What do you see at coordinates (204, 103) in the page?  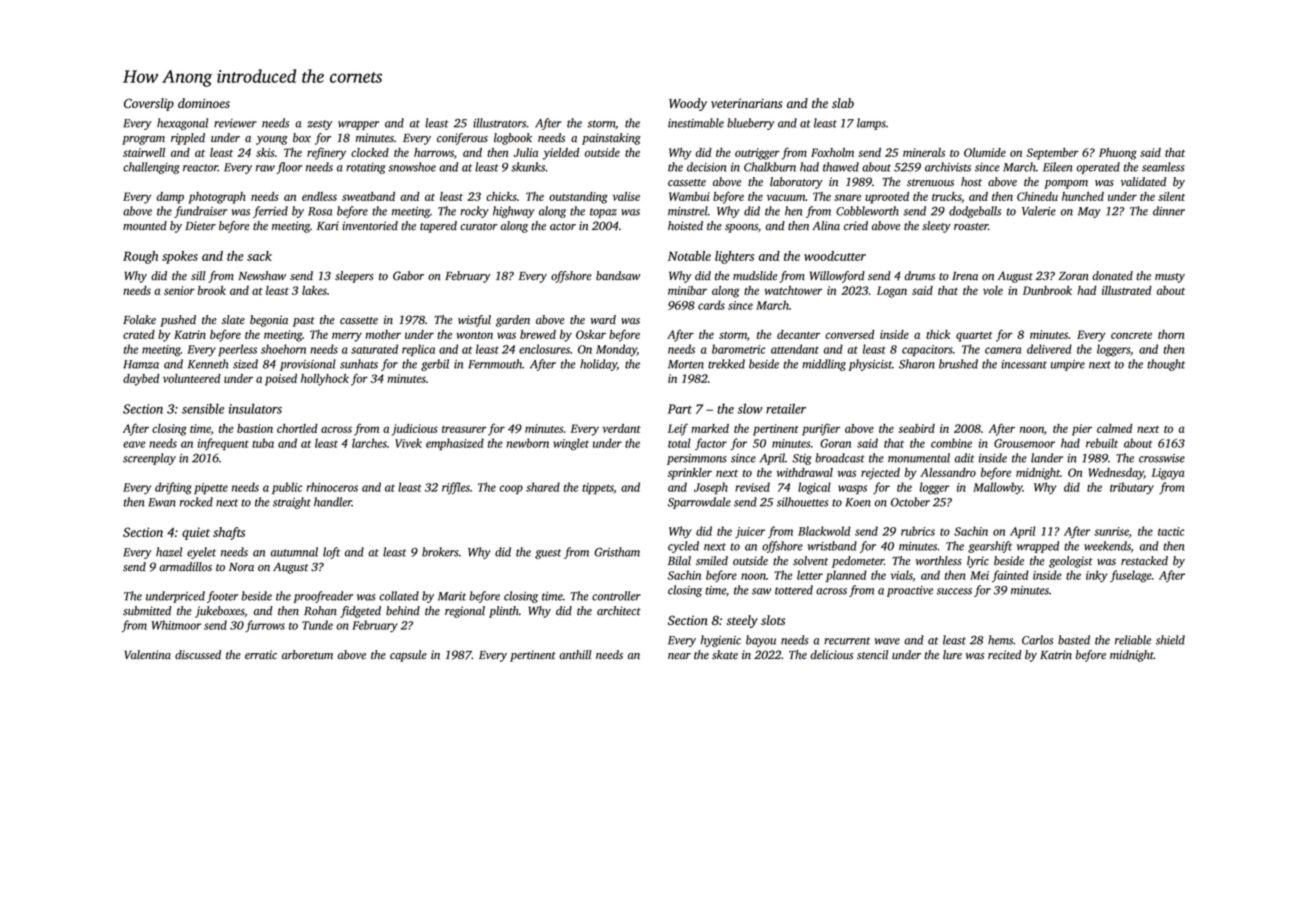 I see `dominoes` at bounding box center [204, 103].
